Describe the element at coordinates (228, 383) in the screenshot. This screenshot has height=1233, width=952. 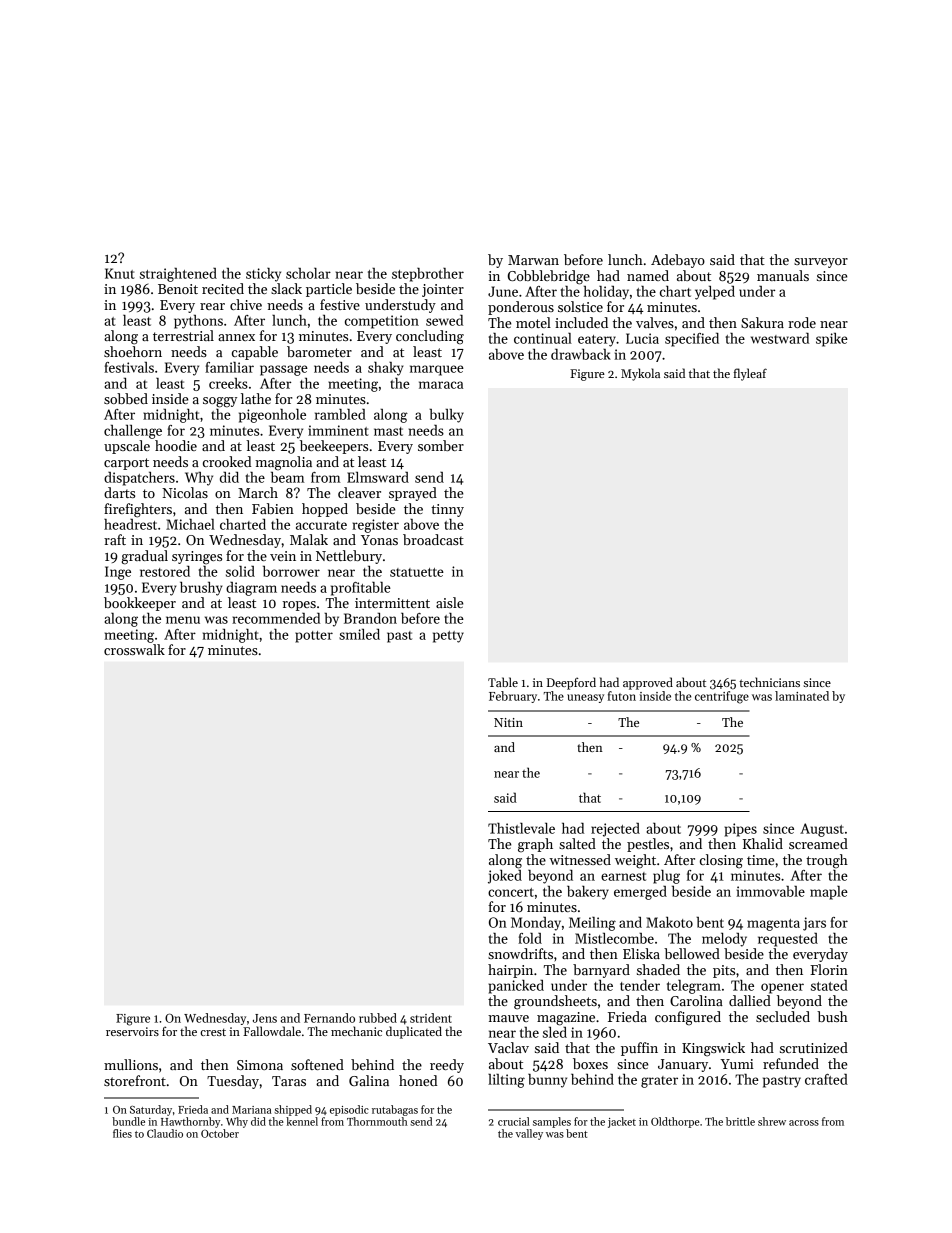
I see `creeks` at that location.
